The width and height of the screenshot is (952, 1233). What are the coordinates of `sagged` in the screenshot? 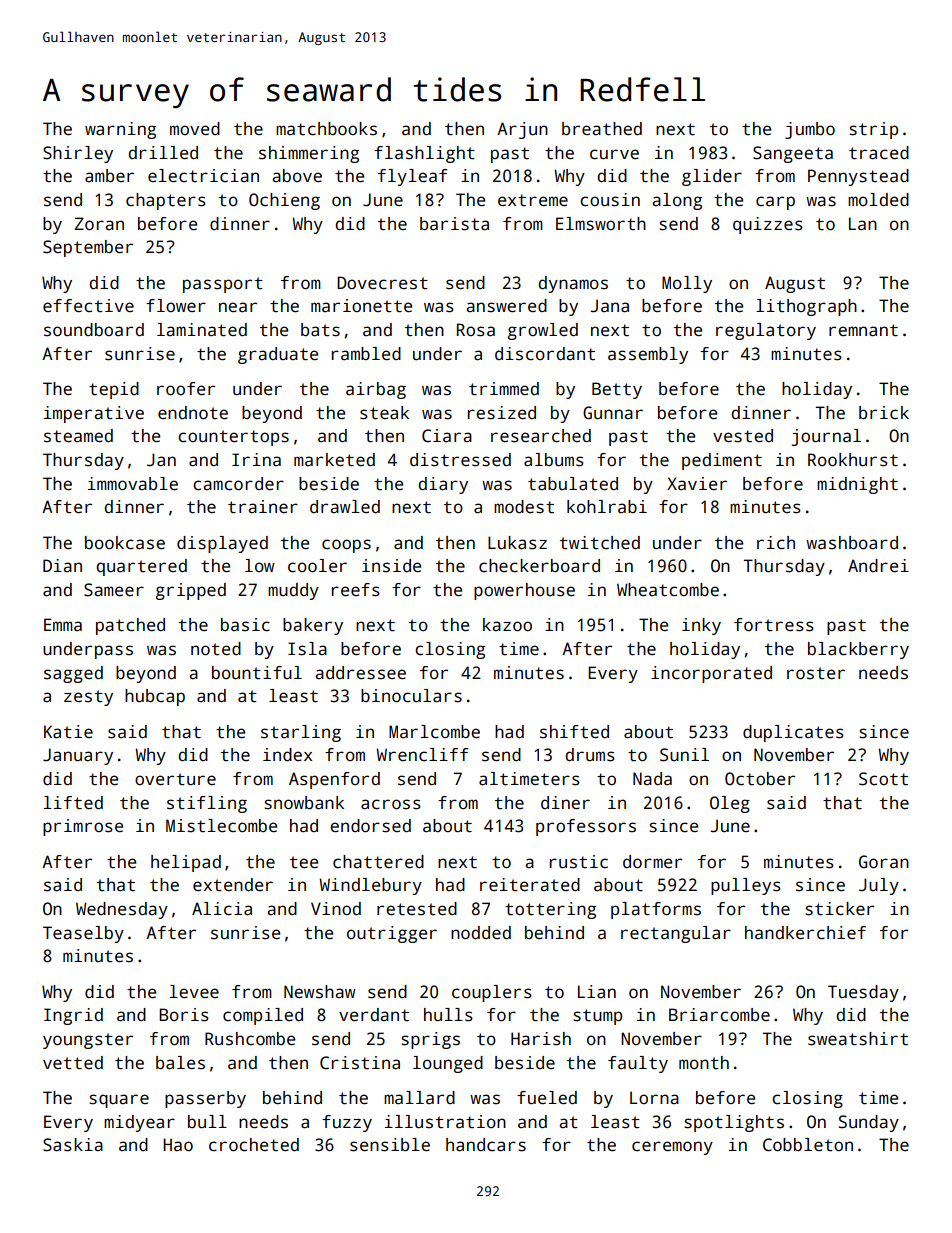 It's located at (73, 674).
